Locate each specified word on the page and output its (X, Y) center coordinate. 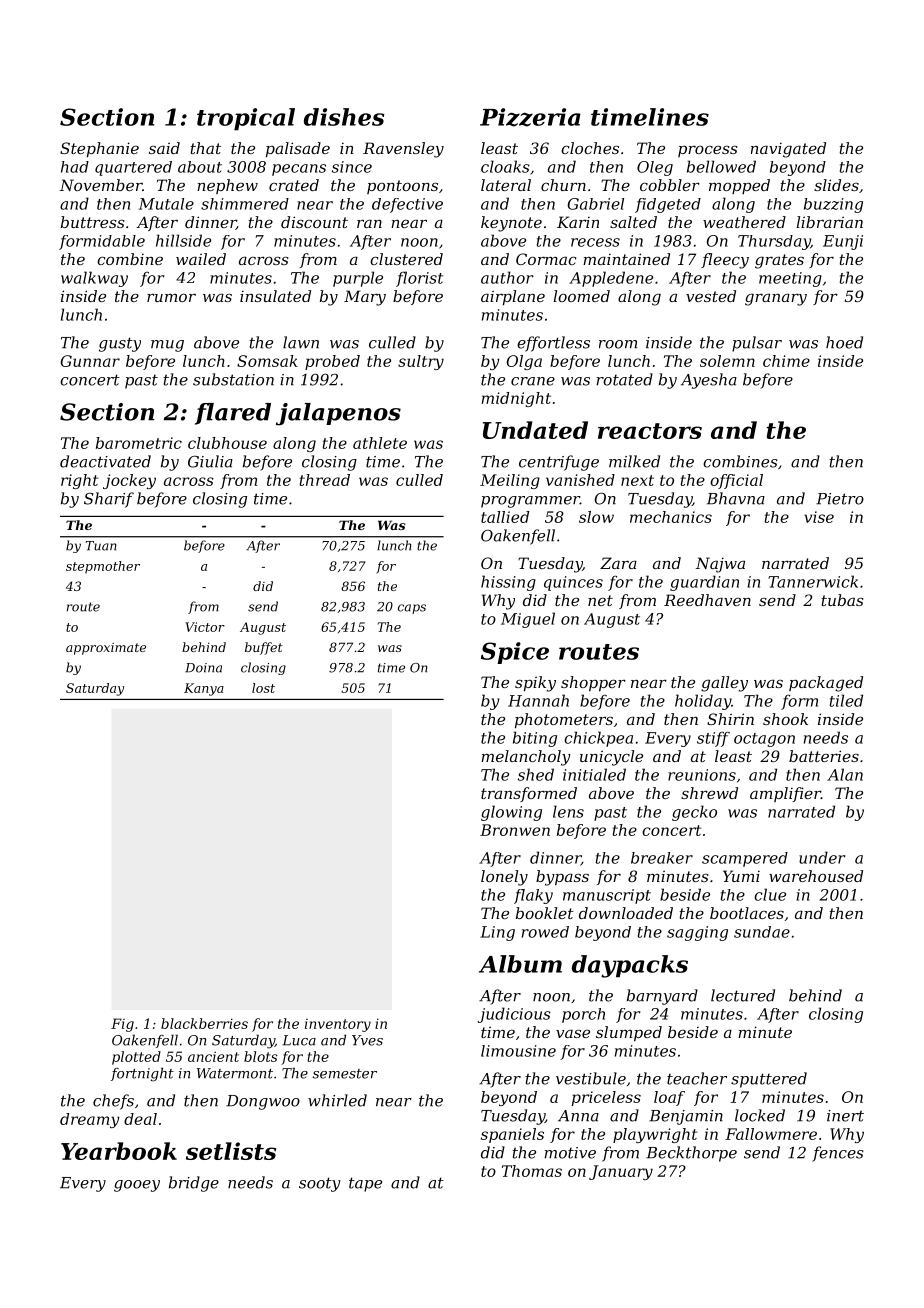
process (708, 151)
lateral (506, 185)
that (205, 148)
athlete (380, 443)
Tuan (101, 546)
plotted (136, 1058)
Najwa (720, 565)
